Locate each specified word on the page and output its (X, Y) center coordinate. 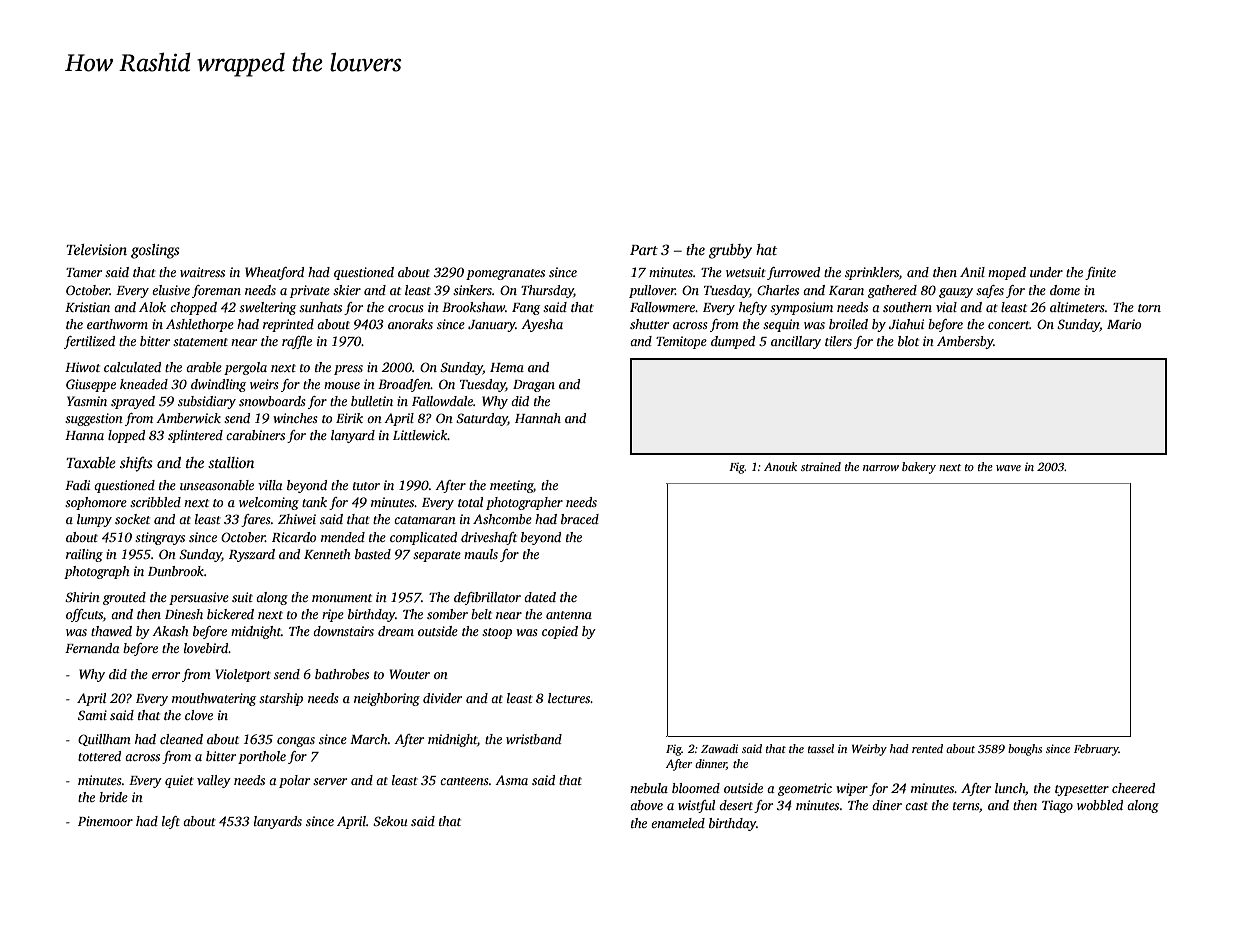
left (171, 822)
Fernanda (92, 648)
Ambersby (965, 342)
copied (560, 632)
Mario (1124, 324)
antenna (569, 615)
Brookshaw (473, 307)
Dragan (534, 386)
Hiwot (82, 367)
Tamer (84, 272)
